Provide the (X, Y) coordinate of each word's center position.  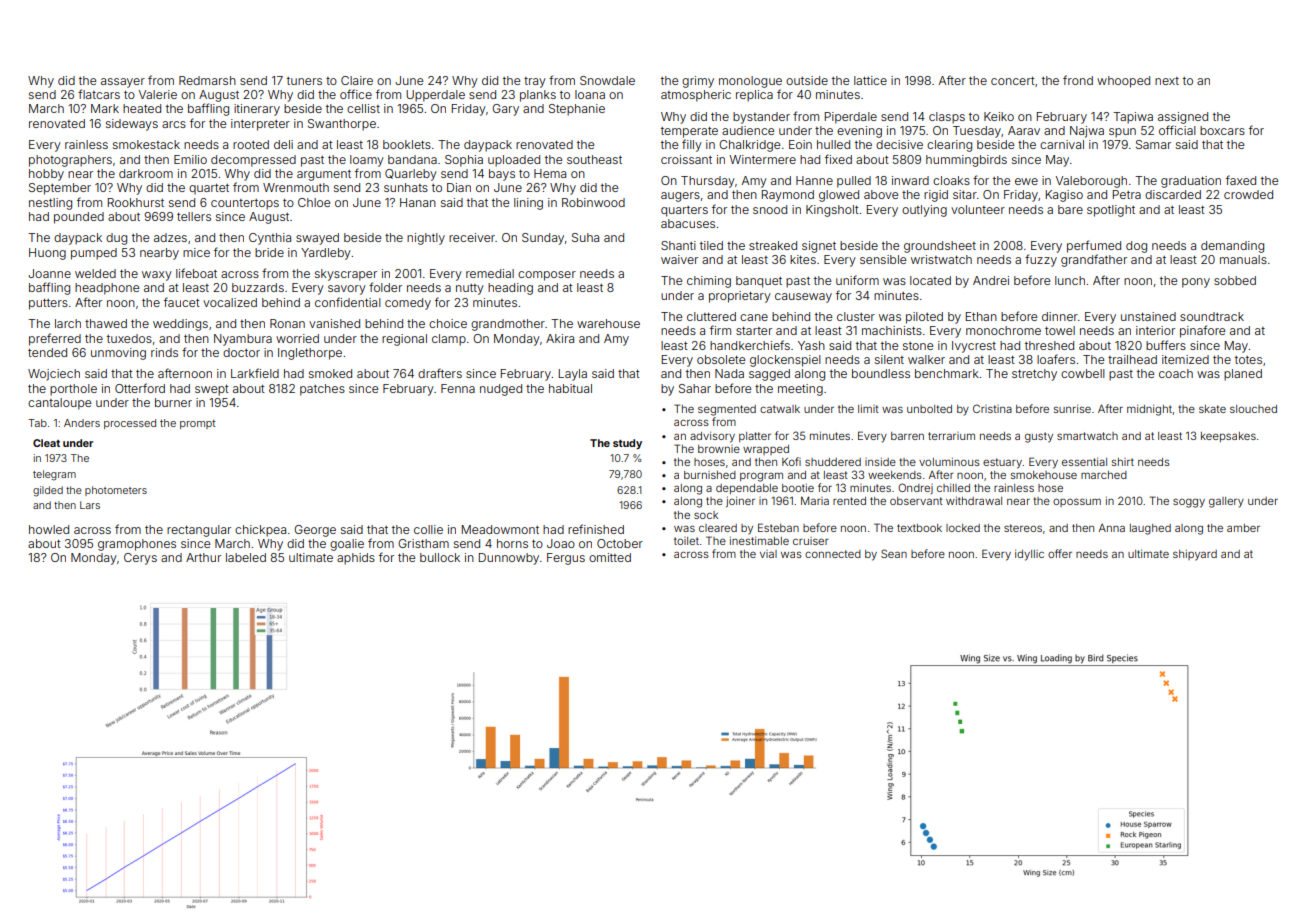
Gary (505, 110)
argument (324, 175)
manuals (1243, 259)
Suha (585, 237)
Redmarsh (207, 80)
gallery (1226, 502)
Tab (37, 423)
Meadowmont (500, 529)
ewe (1026, 181)
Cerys (140, 559)
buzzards (258, 287)
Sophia (464, 161)
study (627, 444)
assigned (1183, 118)
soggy (1189, 503)
